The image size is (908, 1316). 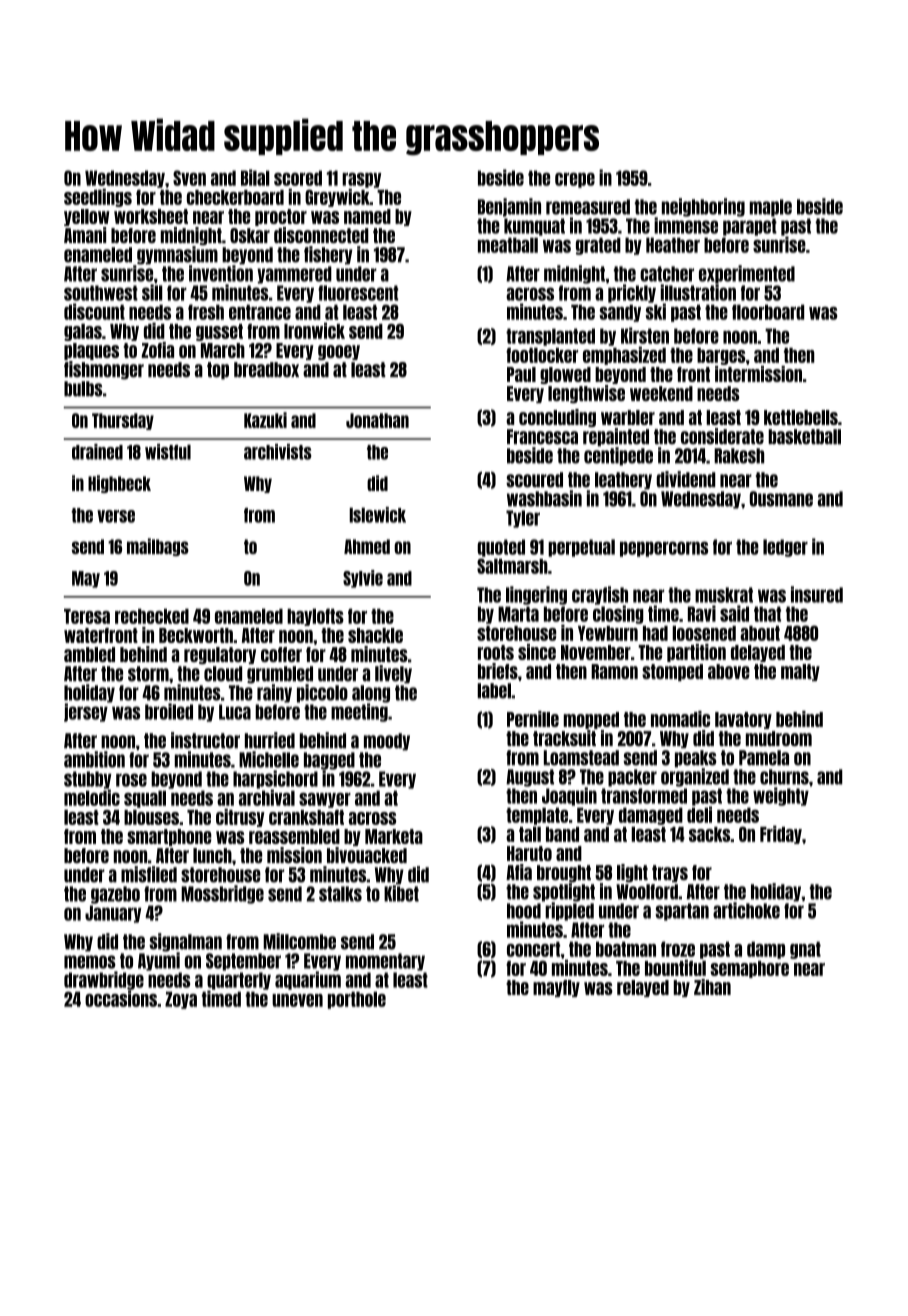 What do you see at coordinates (556, 988) in the page?
I see `mayfly` at bounding box center [556, 988].
